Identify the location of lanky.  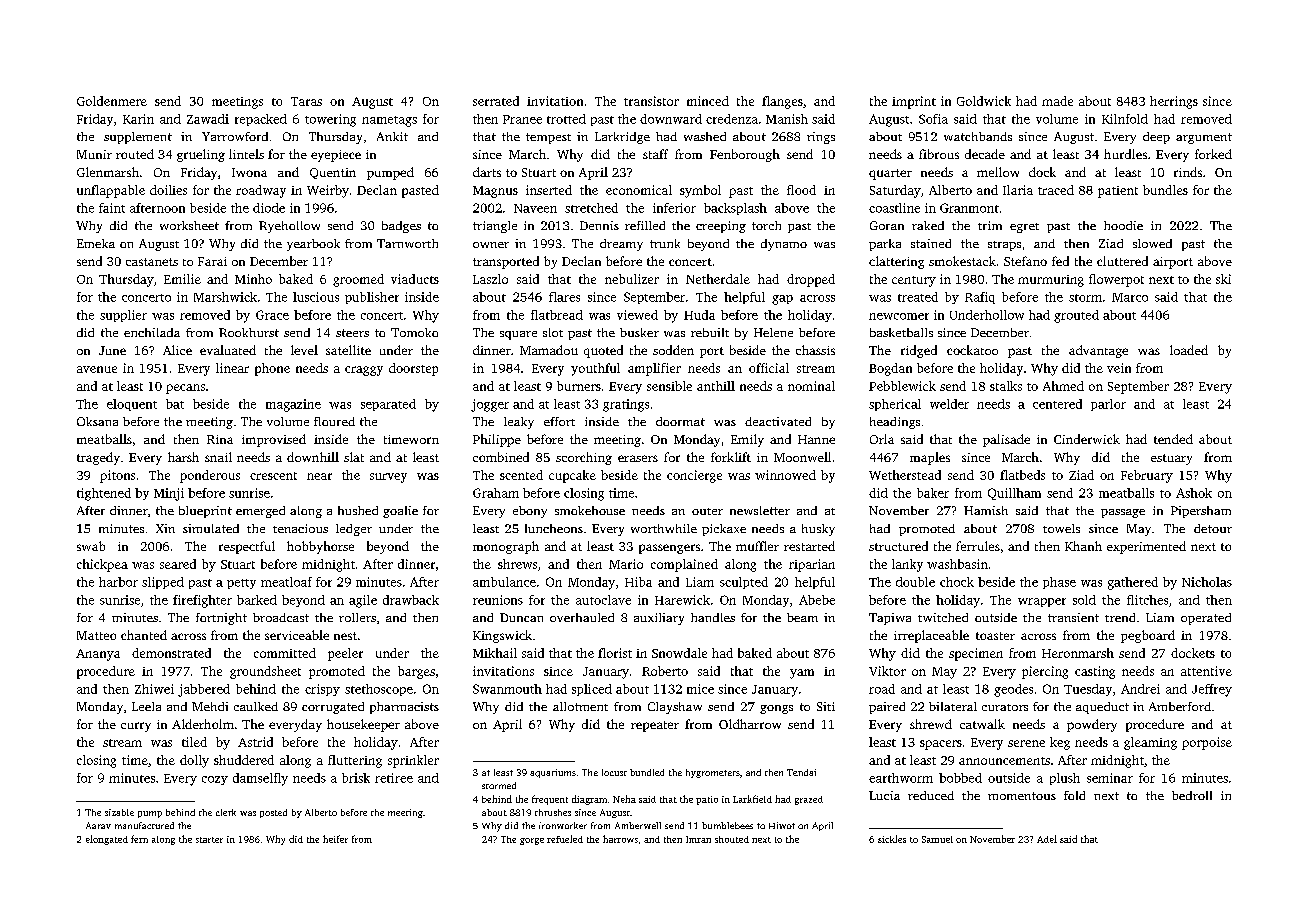
(907, 565).
